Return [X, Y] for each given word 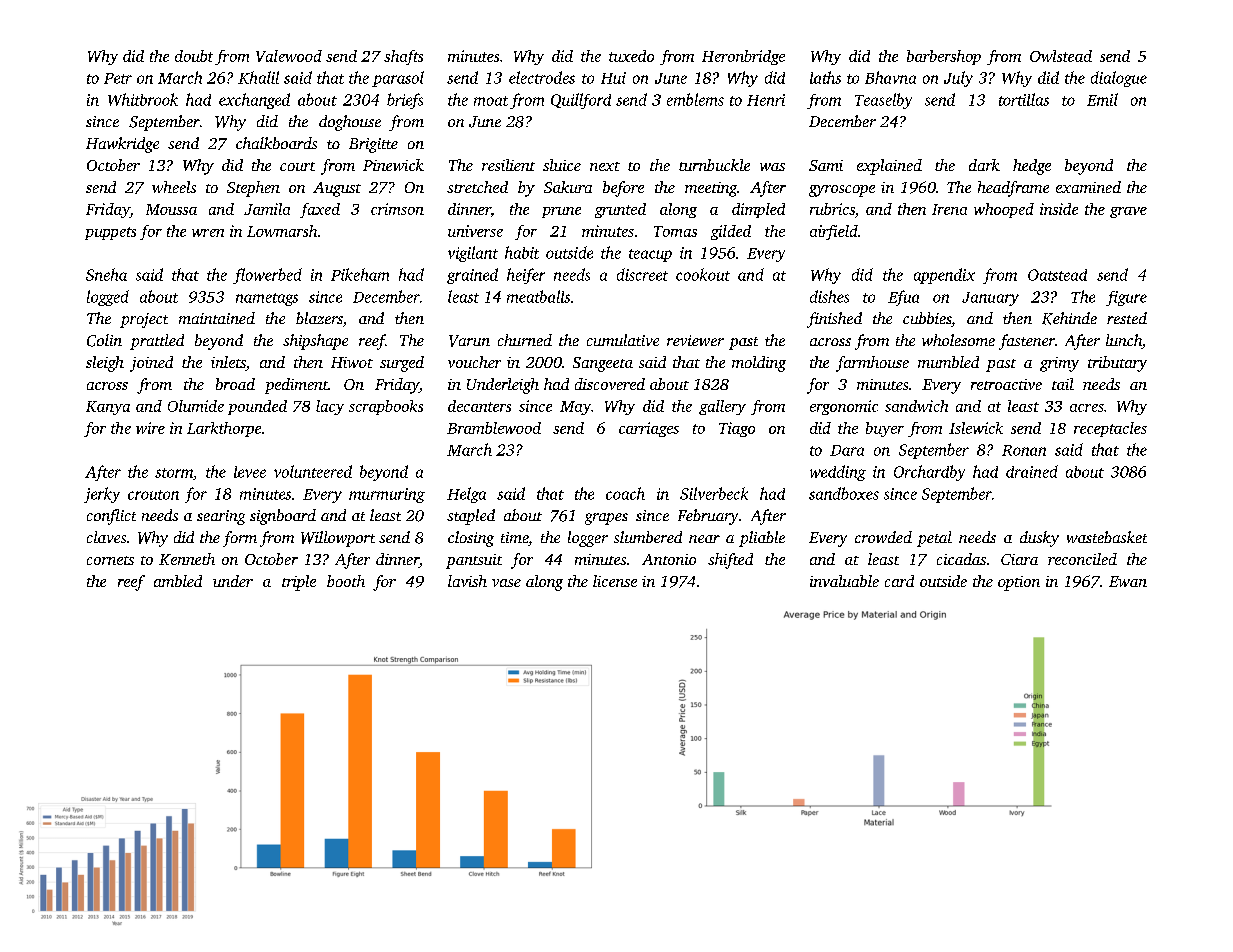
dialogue [1119, 79]
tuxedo [631, 56]
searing [221, 517]
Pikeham [360, 274]
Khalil [258, 77]
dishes [829, 296]
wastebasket [1107, 537]
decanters [479, 406]
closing [471, 539]
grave [1128, 212]
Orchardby [929, 473]
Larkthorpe [224, 429]
